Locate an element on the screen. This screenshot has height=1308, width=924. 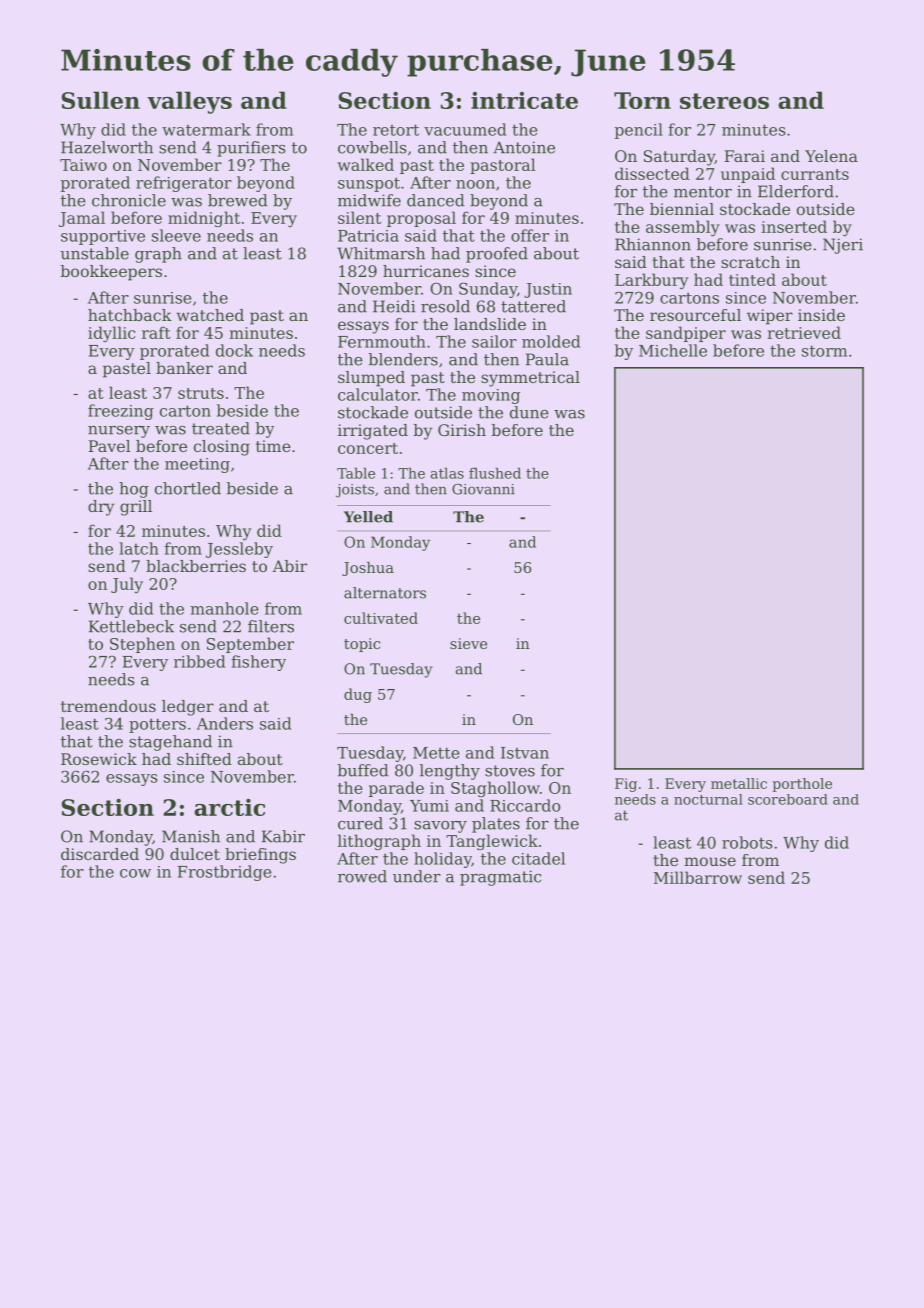
Njeri is located at coordinates (843, 246).
